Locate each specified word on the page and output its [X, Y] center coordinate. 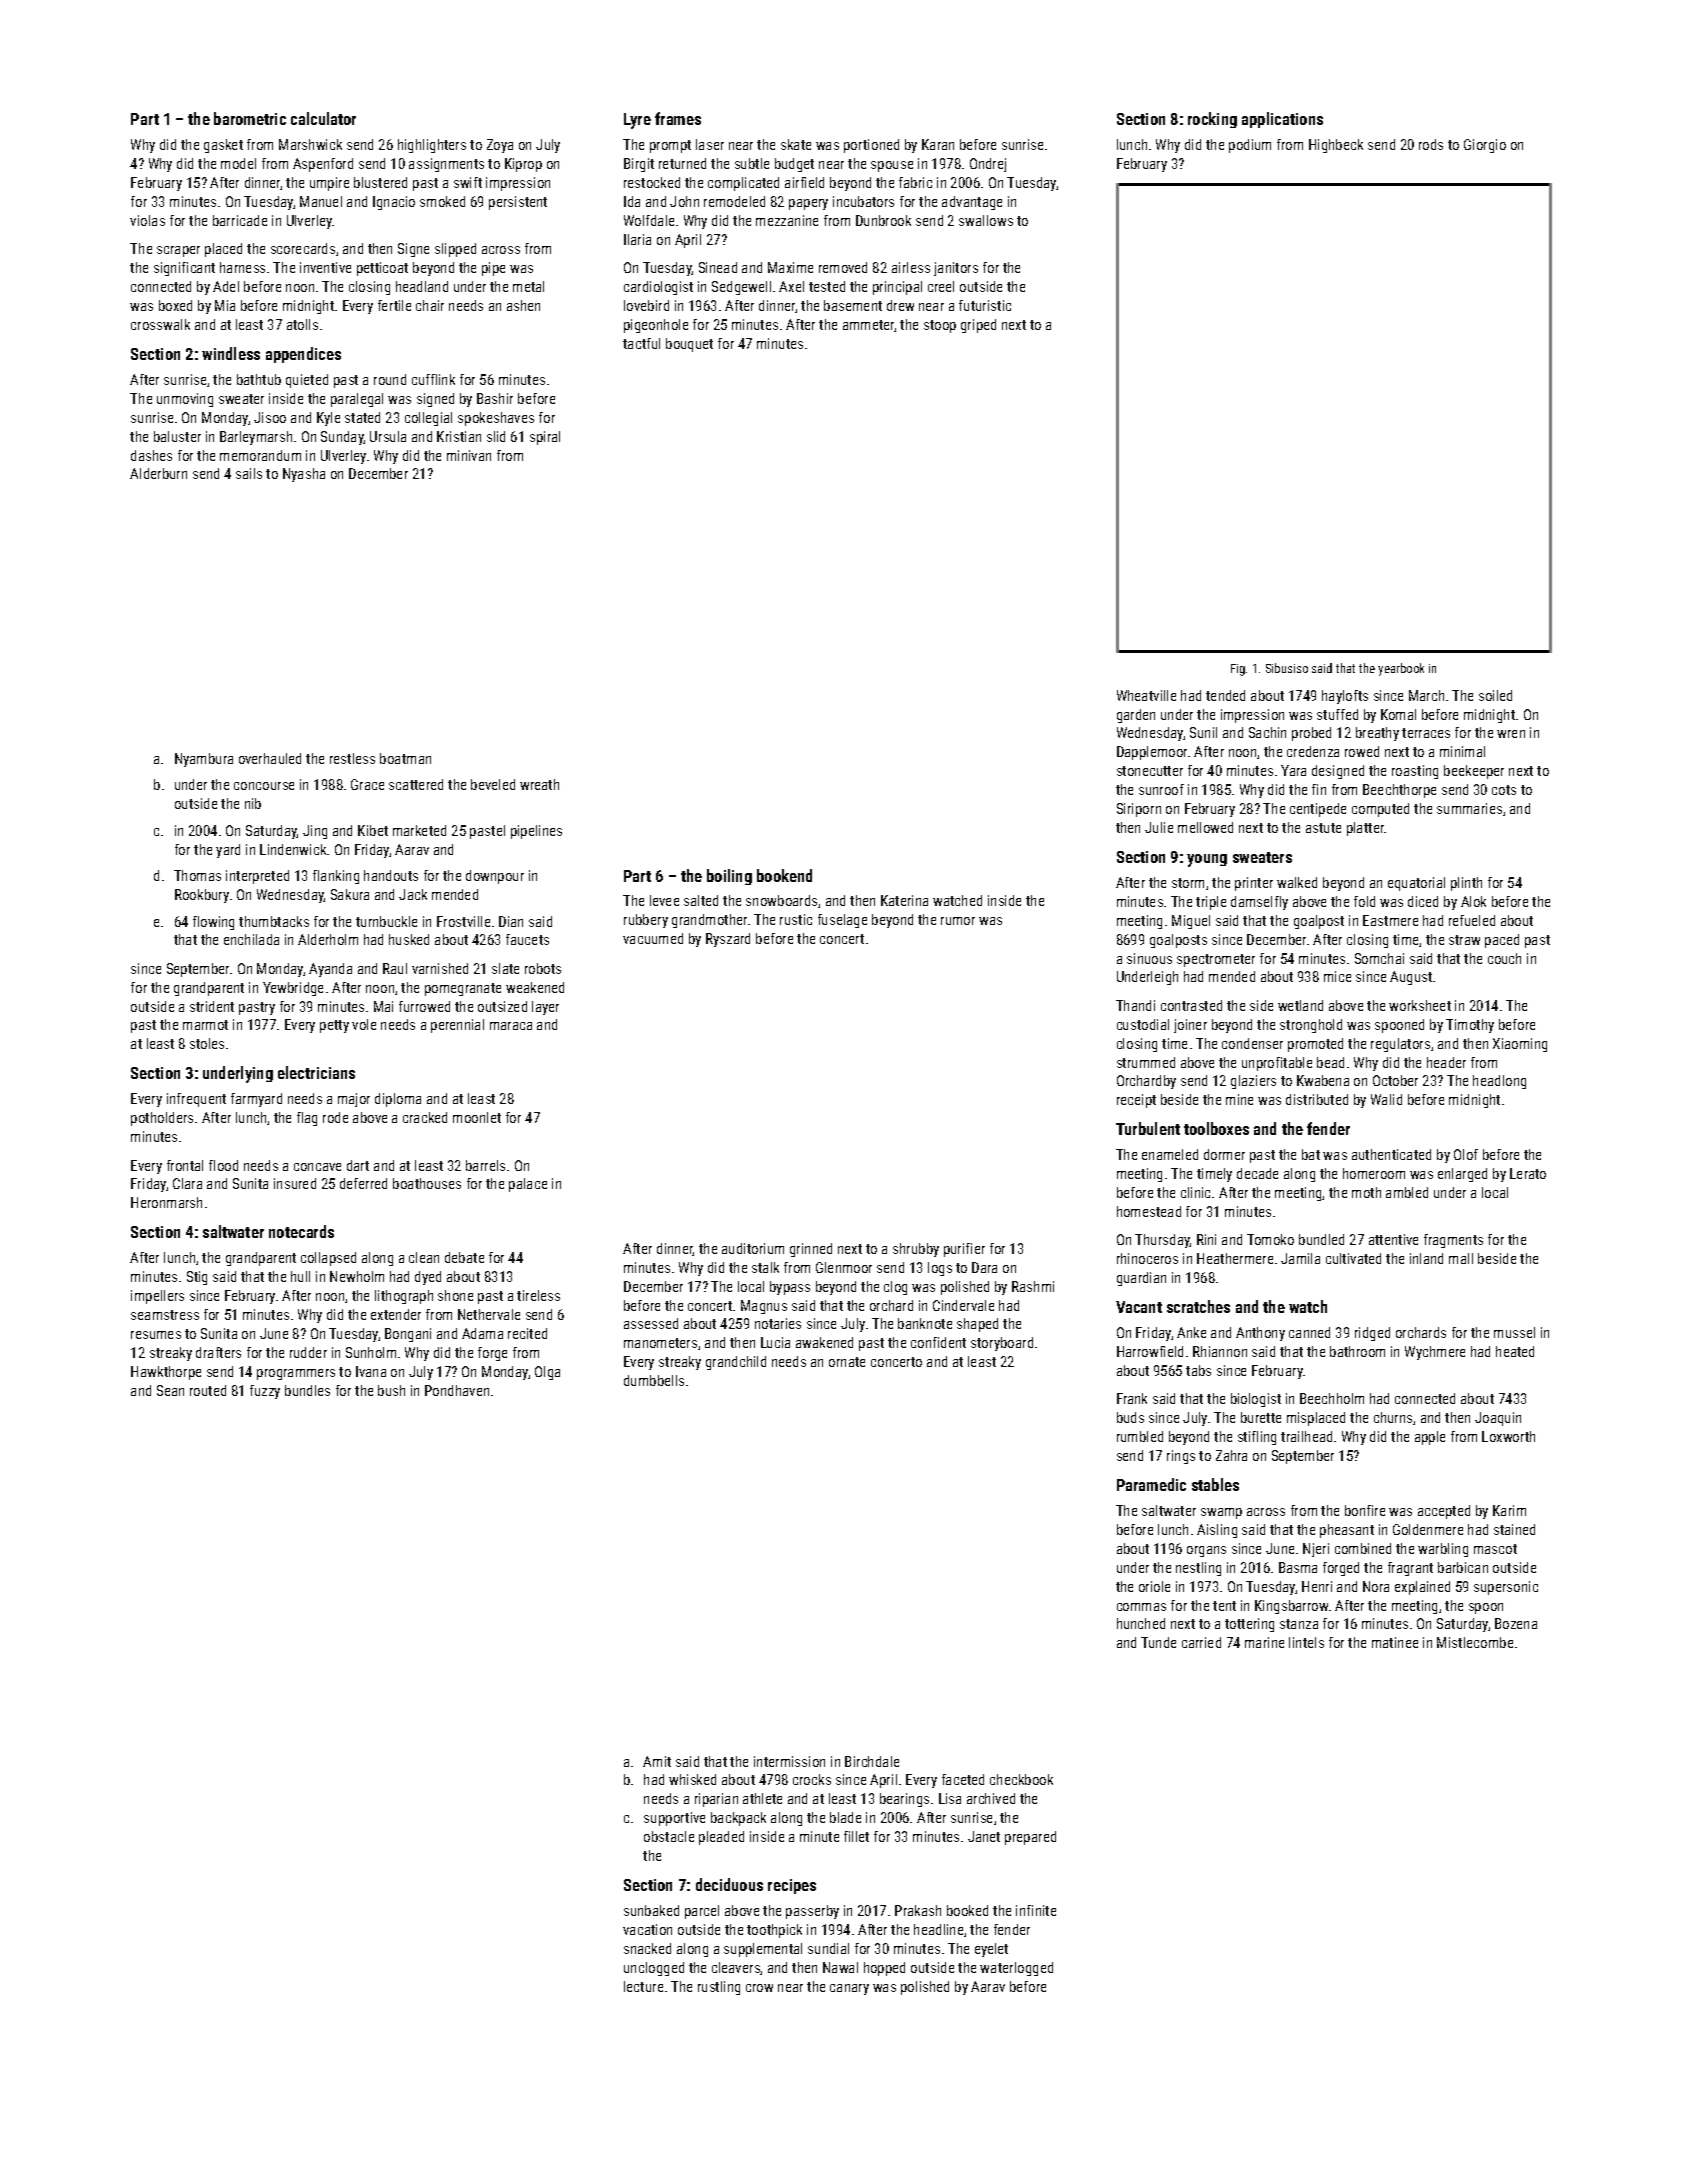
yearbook [1401, 669]
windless [231, 353]
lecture [643, 1986]
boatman [405, 758]
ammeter [869, 326]
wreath [539, 784]
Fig [1238, 670]
